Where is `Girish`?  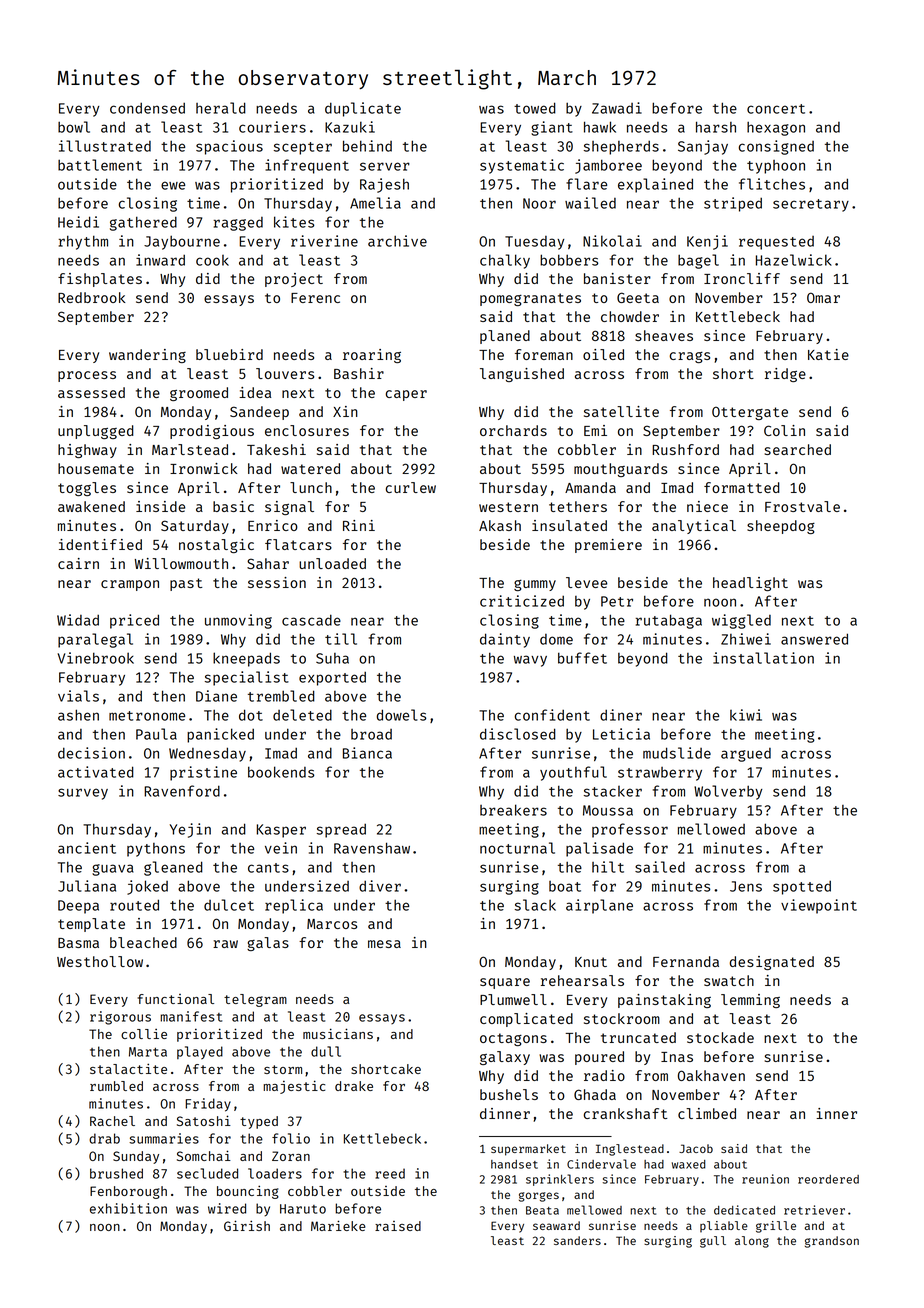
Girish is located at coordinates (247, 1225).
